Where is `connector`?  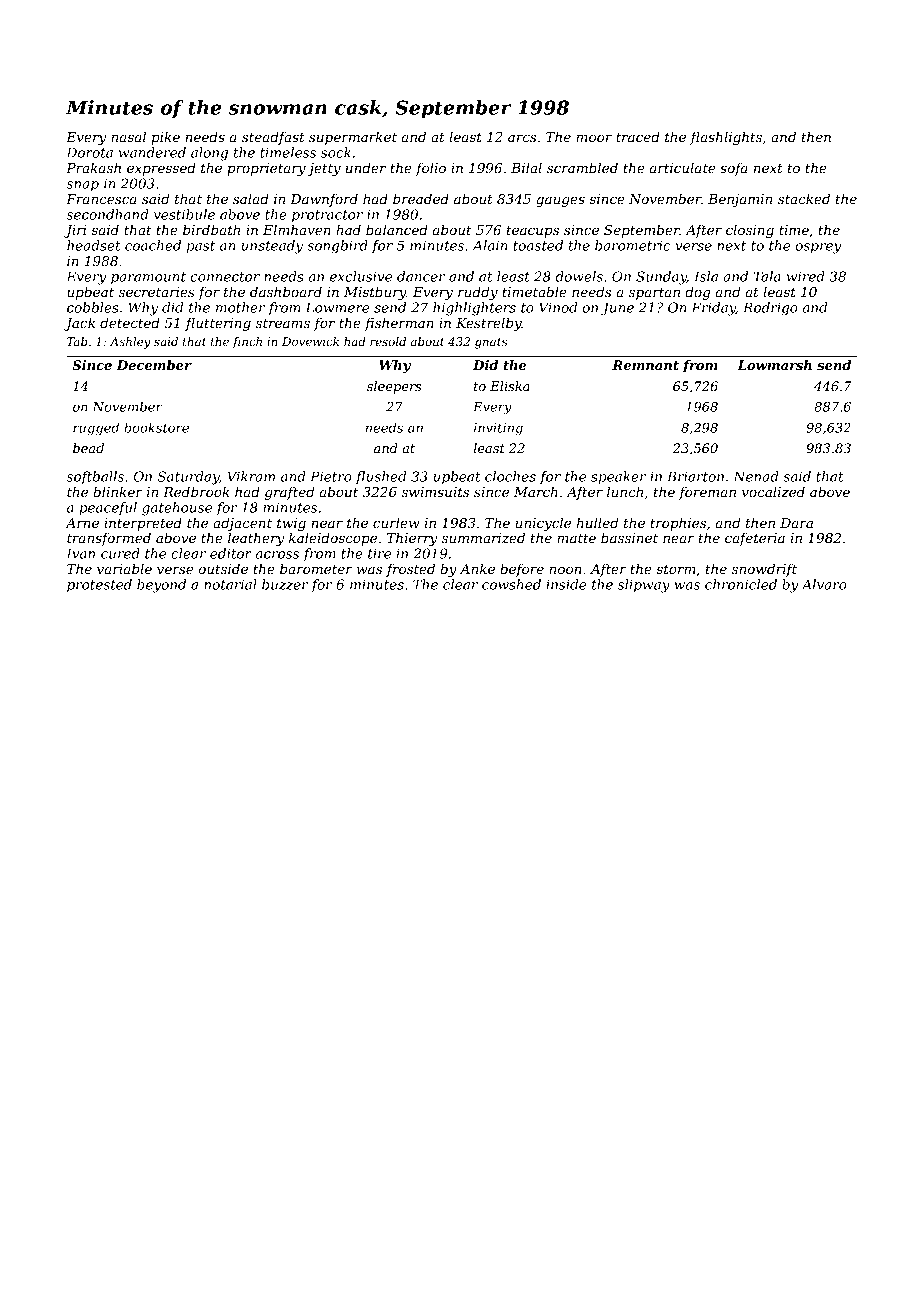
connector is located at coordinates (225, 277).
